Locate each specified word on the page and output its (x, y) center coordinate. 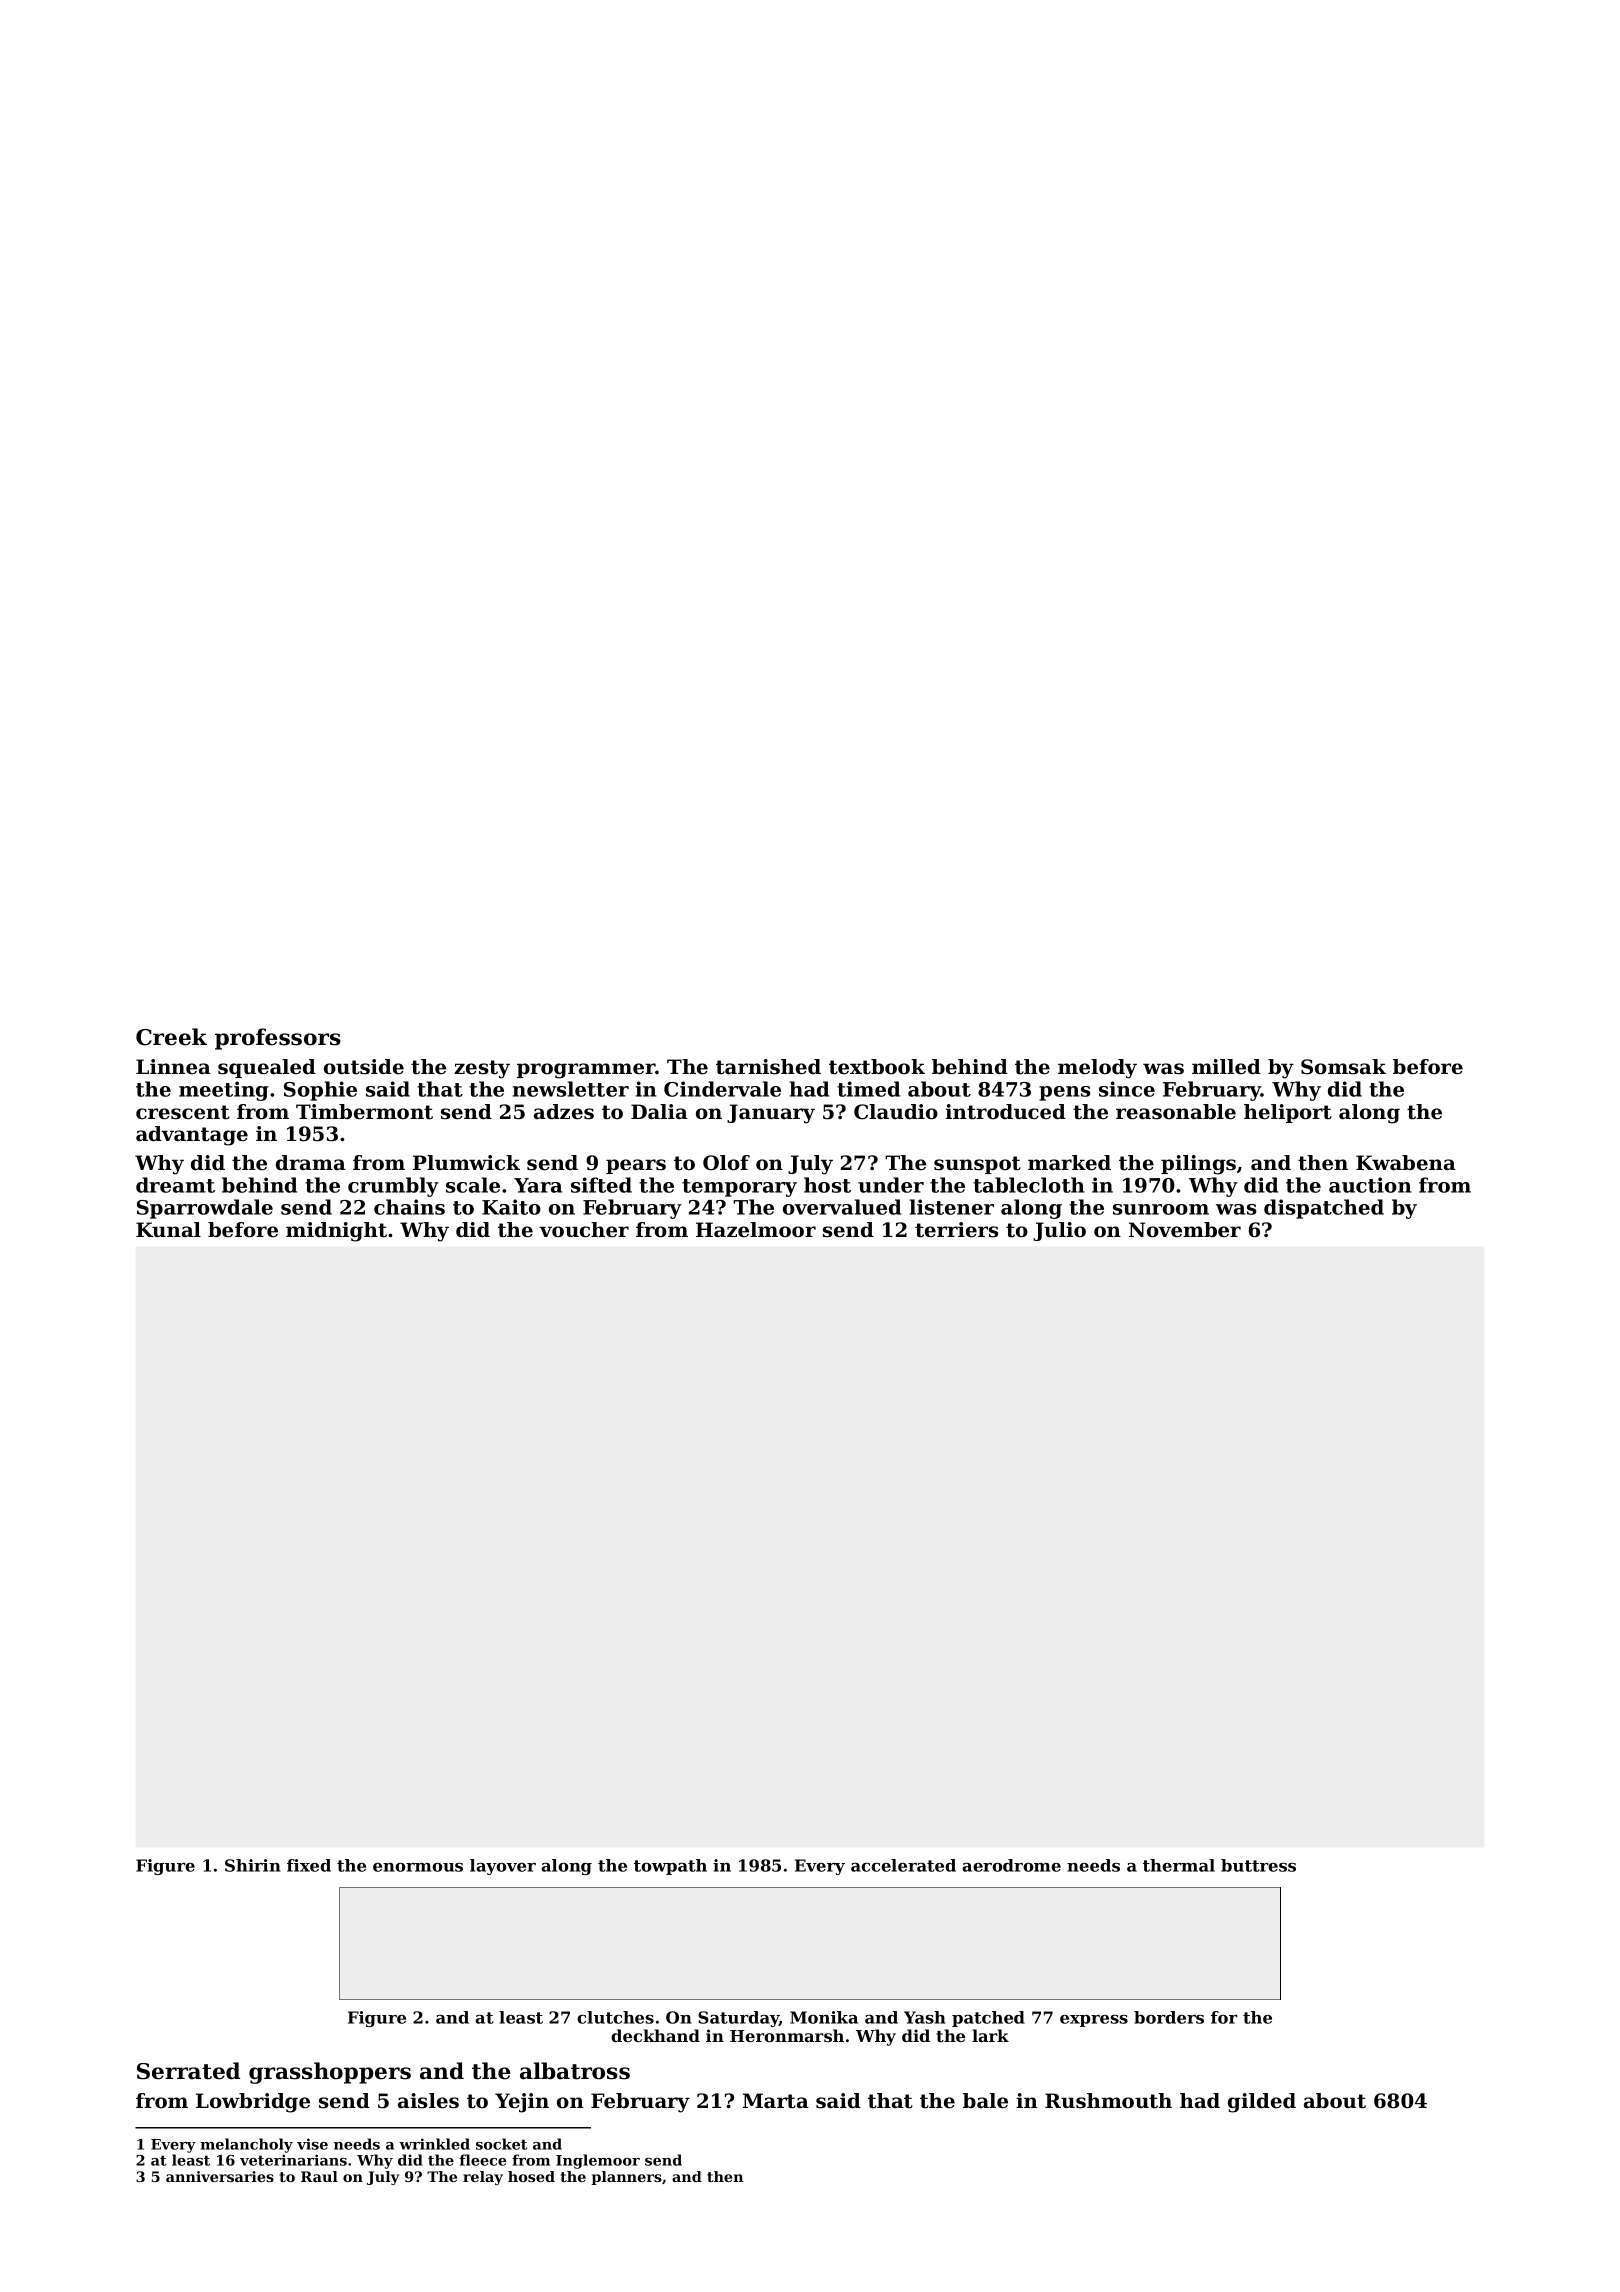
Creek (171, 1037)
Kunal (168, 1230)
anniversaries (220, 2176)
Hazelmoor (756, 1230)
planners (627, 2178)
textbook (877, 1067)
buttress (1258, 1865)
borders (1169, 2017)
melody (1097, 1069)
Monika (824, 2017)
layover (503, 1867)
